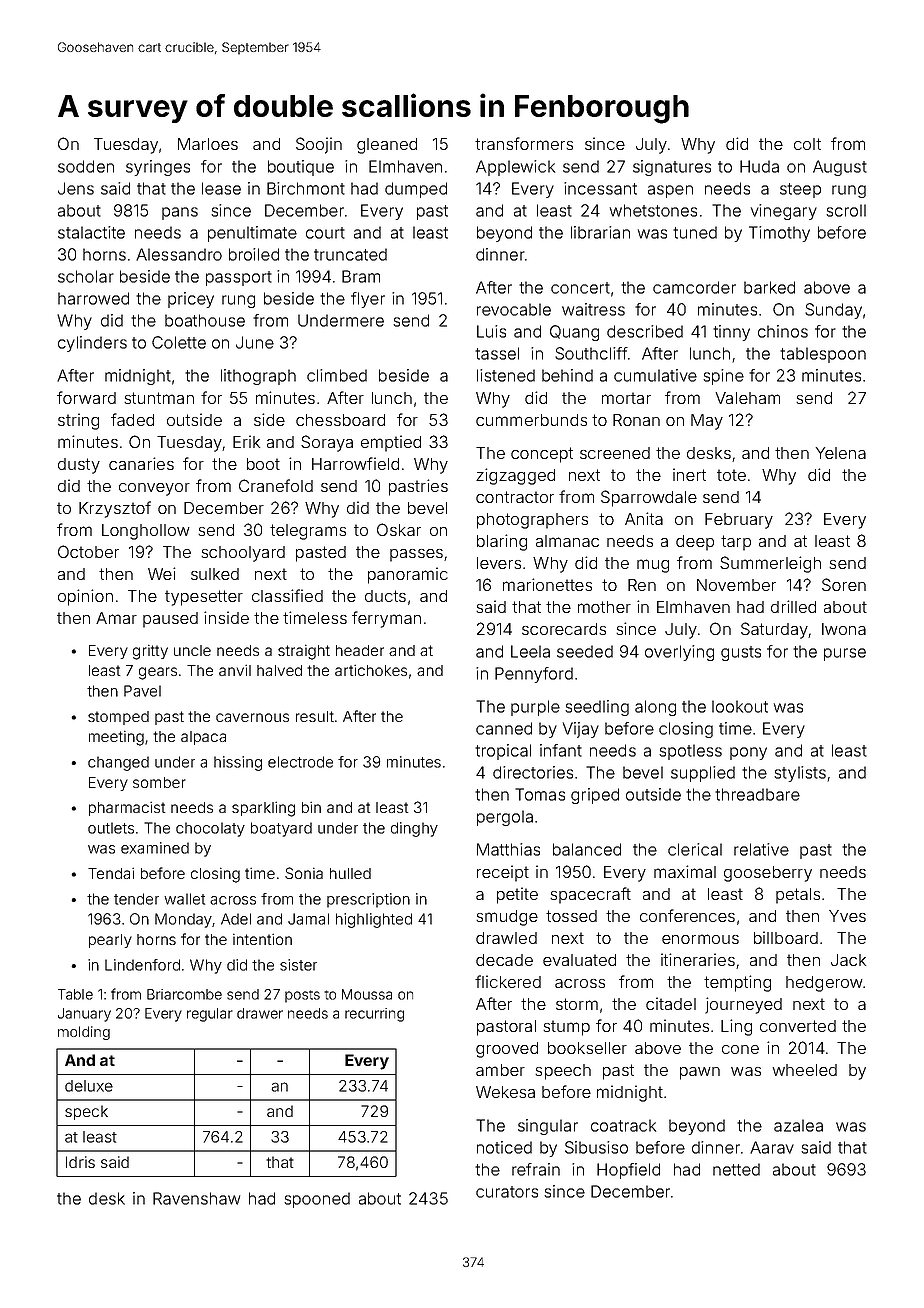  What do you see at coordinates (150, 652) in the screenshot?
I see `gritty` at bounding box center [150, 652].
